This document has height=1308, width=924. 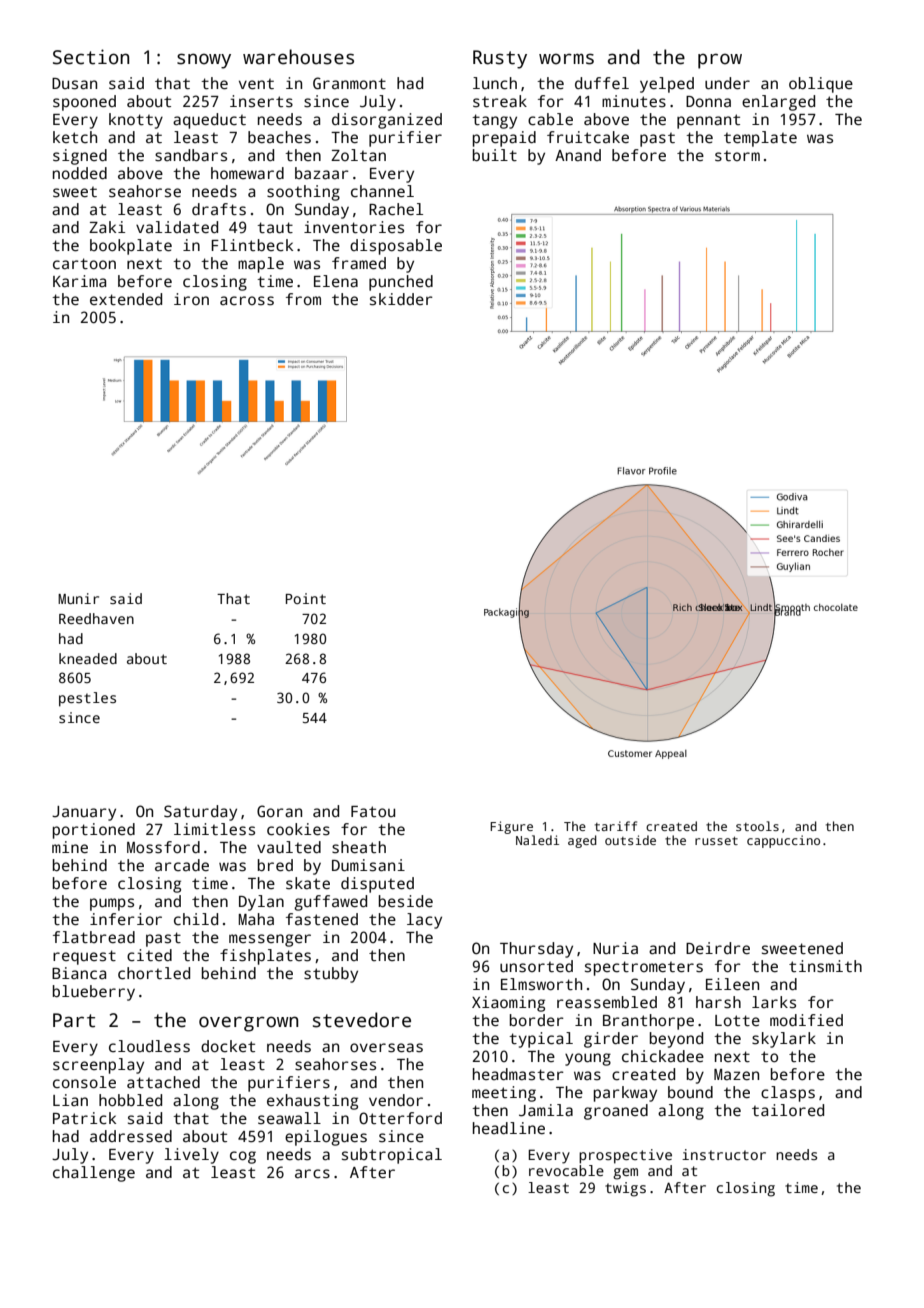 What do you see at coordinates (625, 1189) in the document?
I see `twigs` at bounding box center [625, 1189].
